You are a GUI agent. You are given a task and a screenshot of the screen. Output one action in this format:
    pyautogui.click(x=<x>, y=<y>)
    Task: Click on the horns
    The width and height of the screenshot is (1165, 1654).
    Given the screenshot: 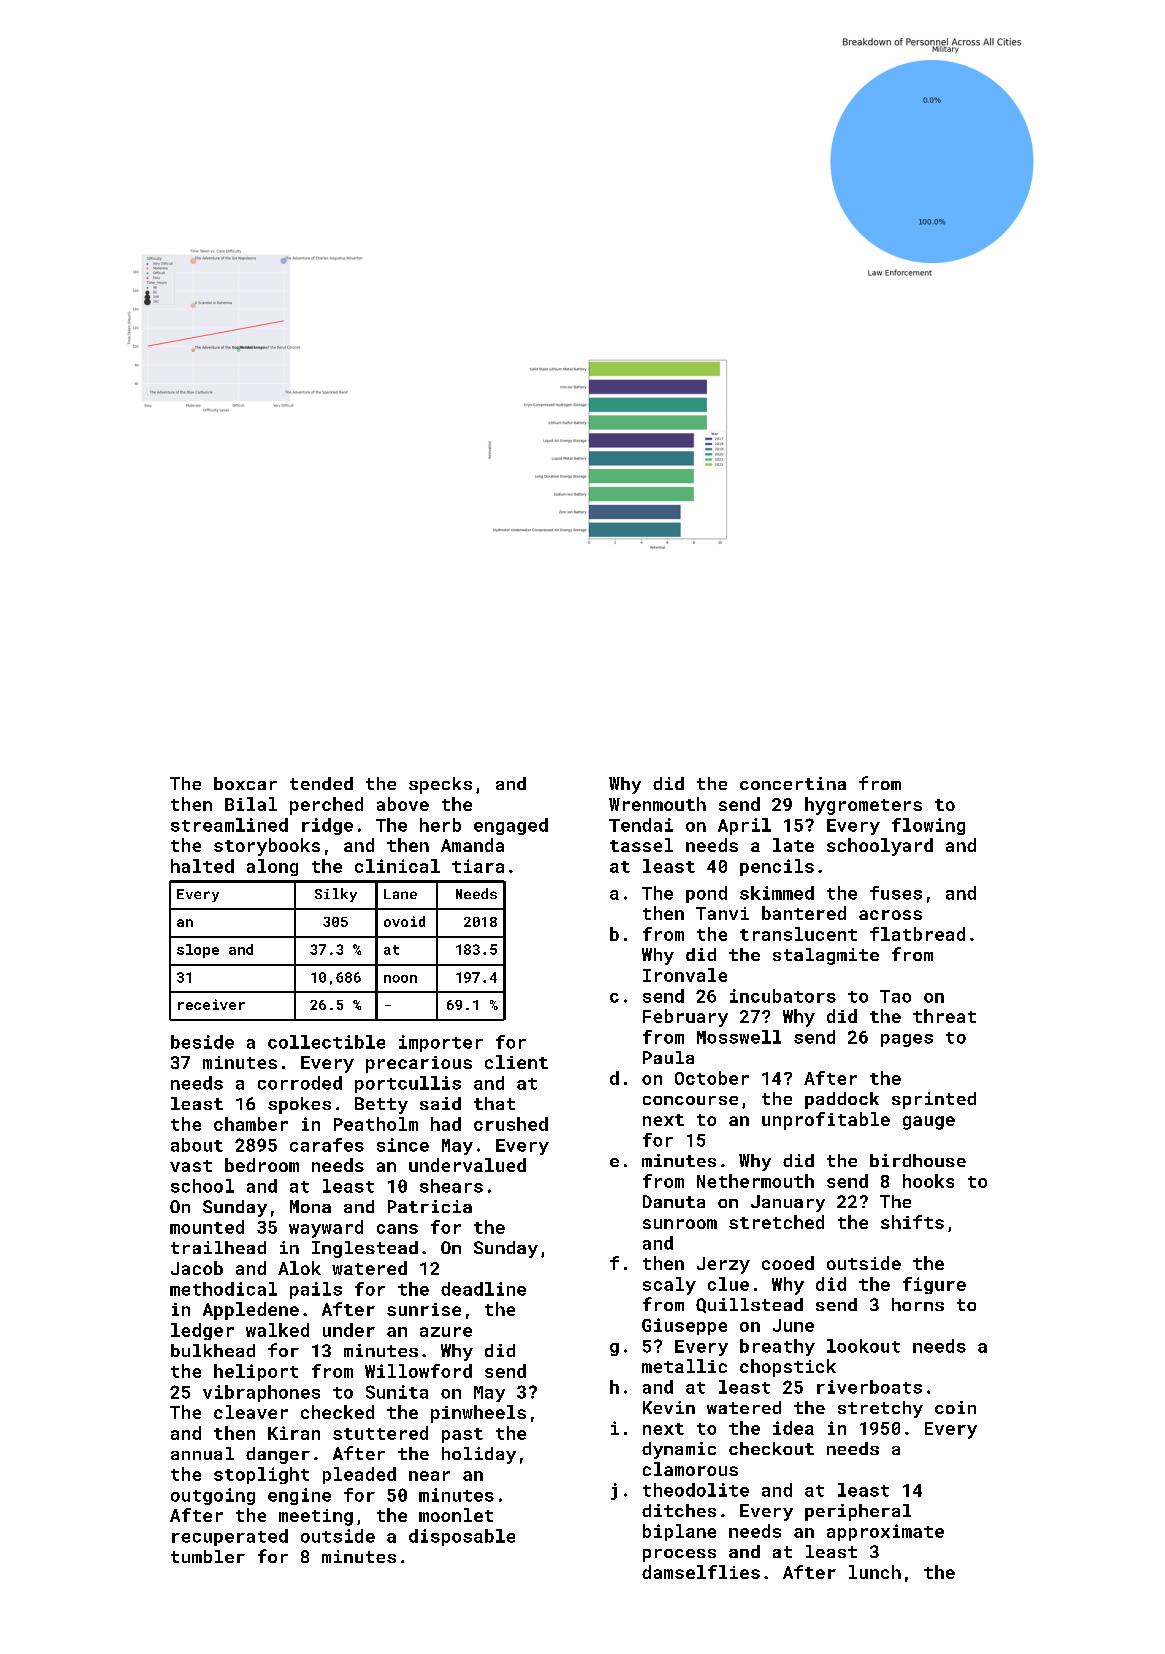 What is the action you would take?
    pyautogui.click(x=918, y=1304)
